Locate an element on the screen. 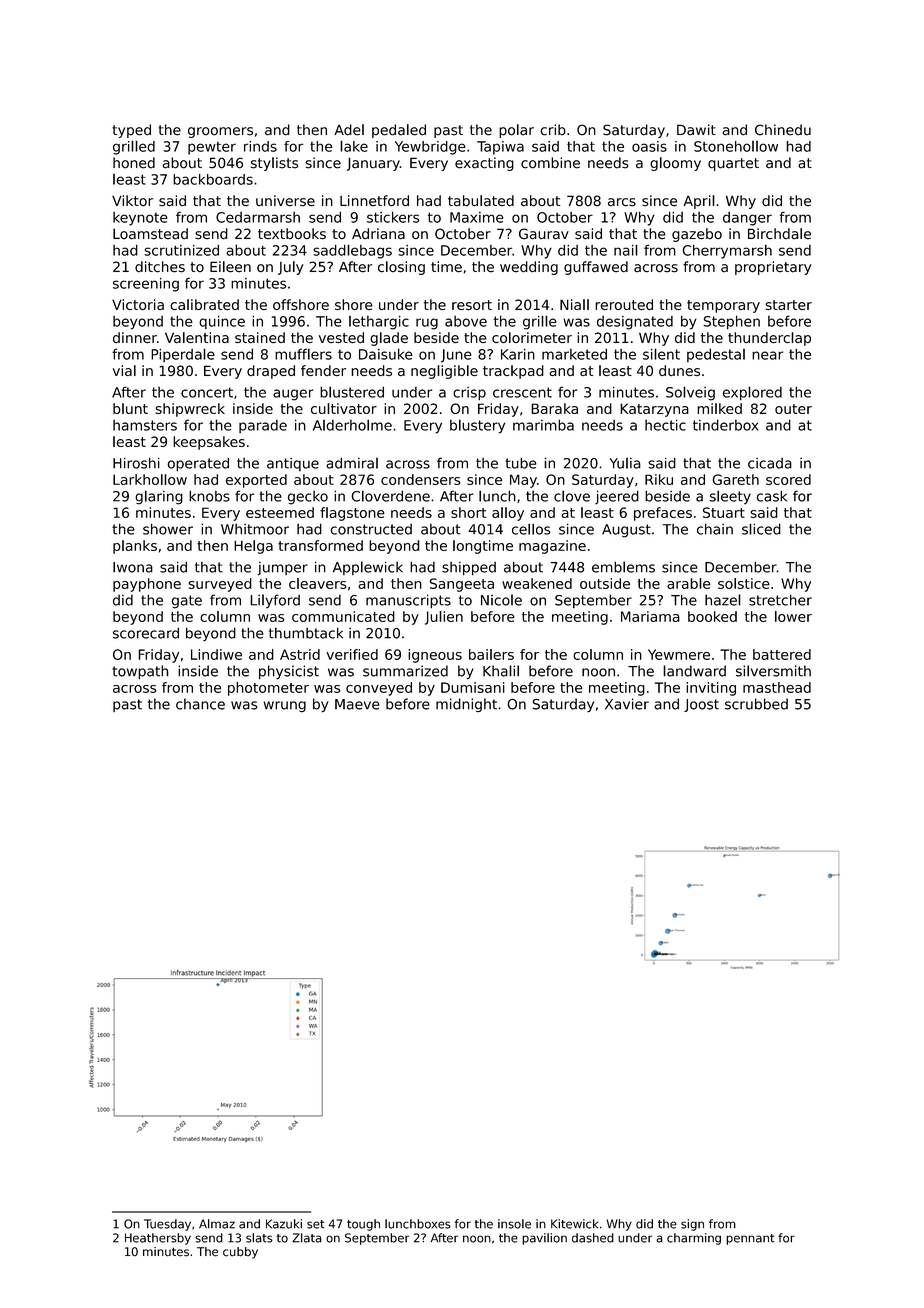 The height and width of the screenshot is (1308, 924). cubby is located at coordinates (240, 1253).
